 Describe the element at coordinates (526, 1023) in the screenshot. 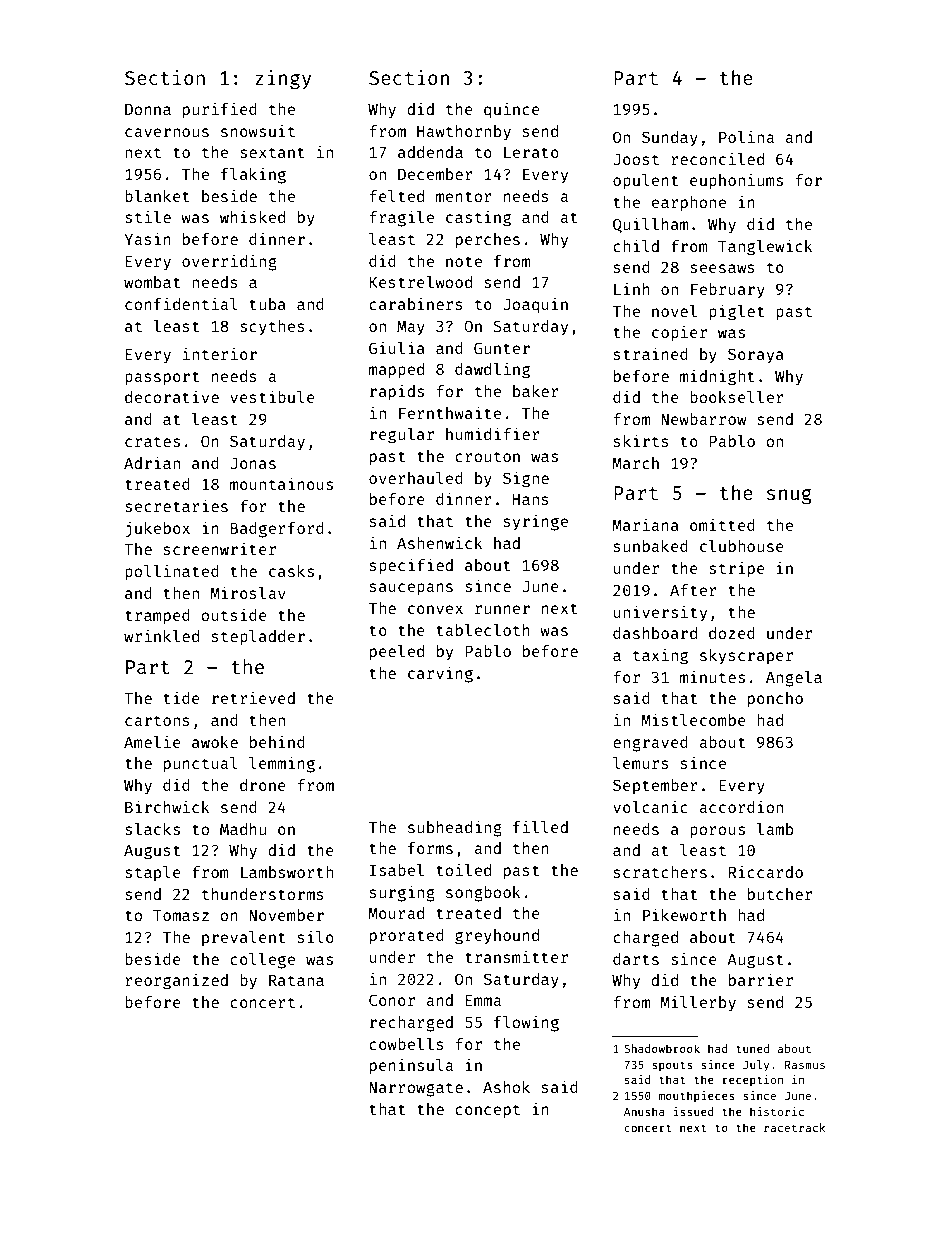

I see `flowing` at that location.
